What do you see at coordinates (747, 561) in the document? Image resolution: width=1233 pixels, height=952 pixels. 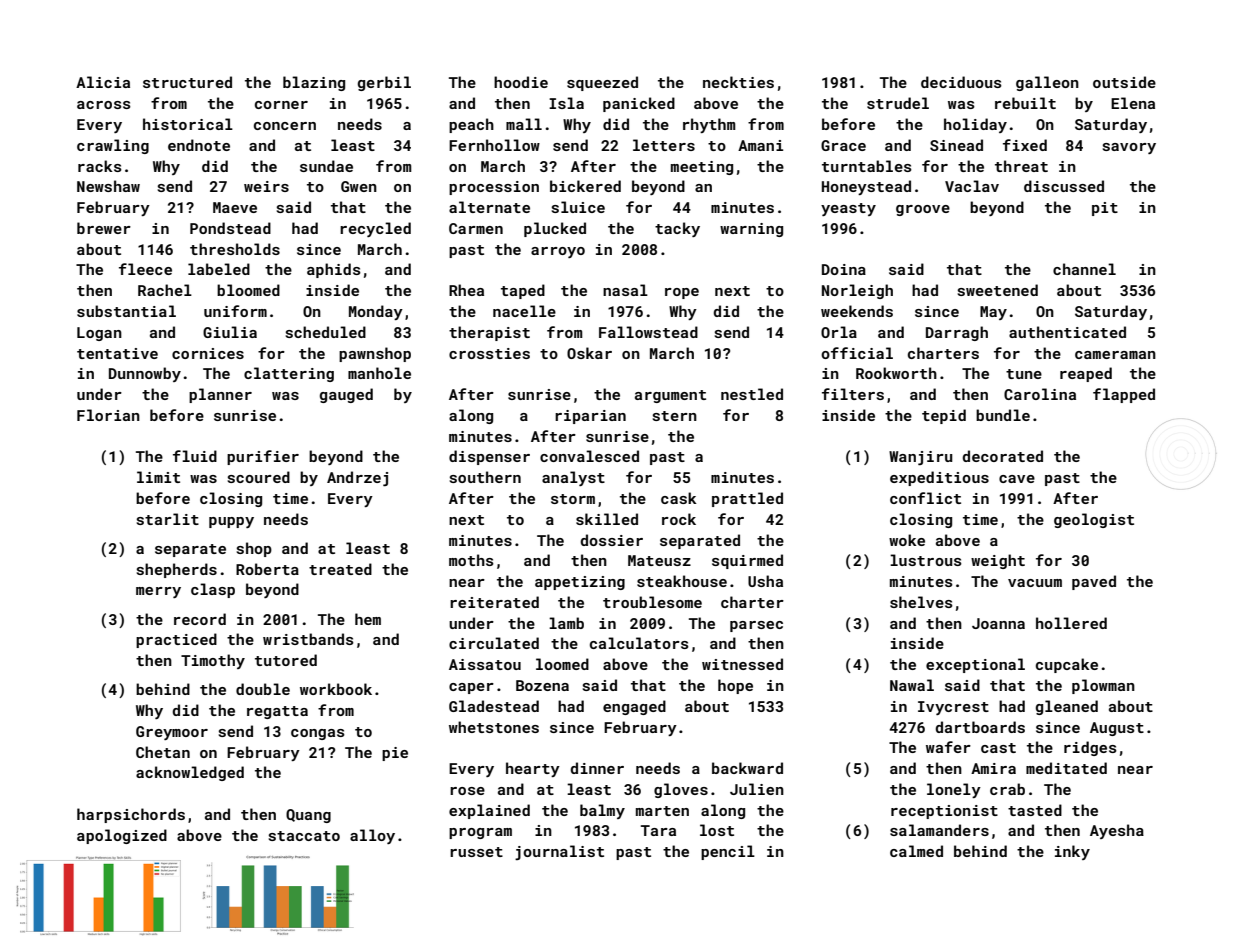 I see `squirmed` at bounding box center [747, 561].
